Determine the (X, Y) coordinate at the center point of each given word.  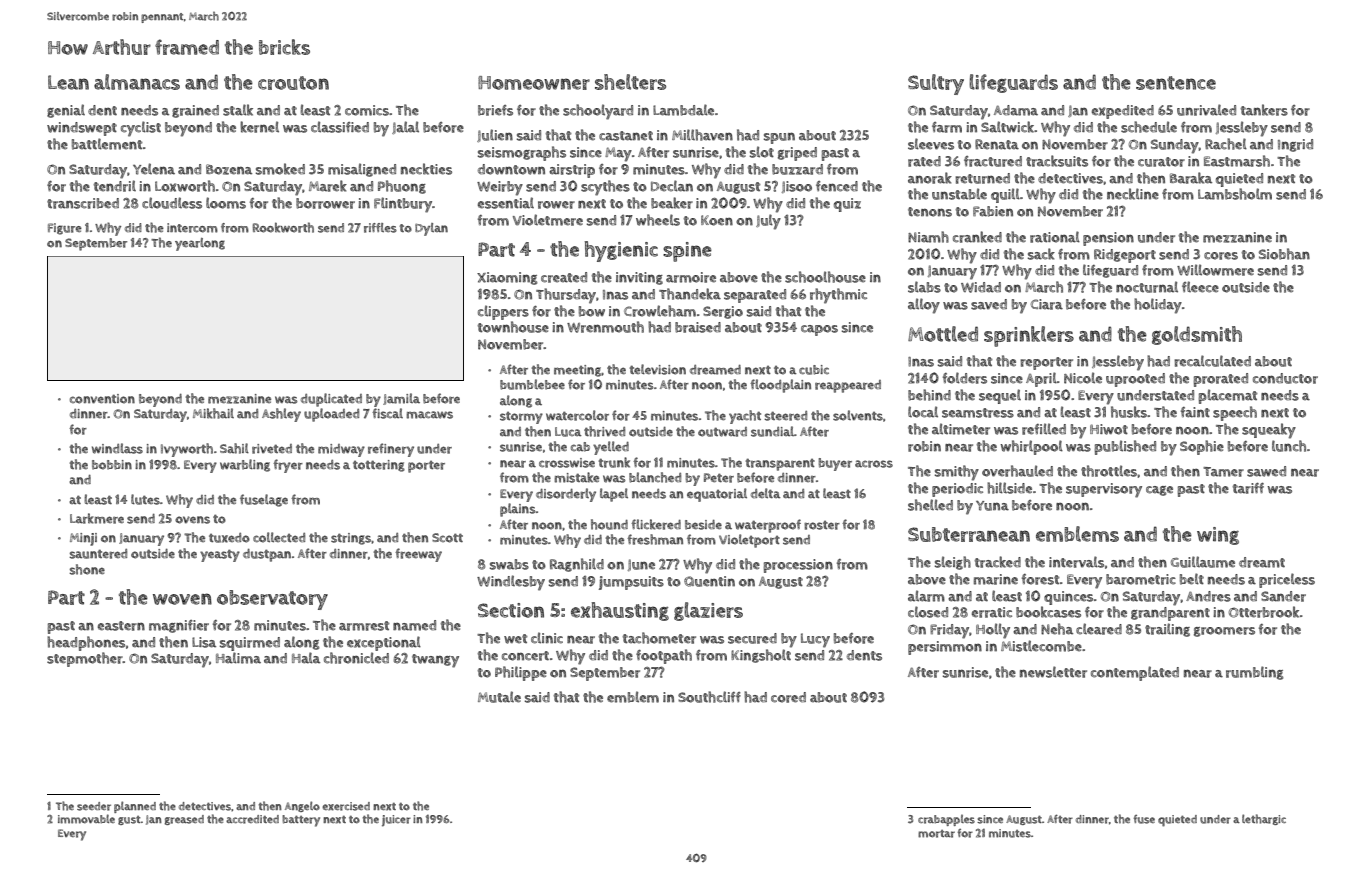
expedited (1123, 112)
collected (279, 537)
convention (102, 399)
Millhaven (702, 135)
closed (928, 612)
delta (766, 493)
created (564, 277)
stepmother (85, 659)
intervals (1076, 562)
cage (1159, 491)
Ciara (1047, 304)
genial (66, 111)
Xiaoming (507, 278)
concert (525, 656)
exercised (346, 806)
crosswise (567, 463)
